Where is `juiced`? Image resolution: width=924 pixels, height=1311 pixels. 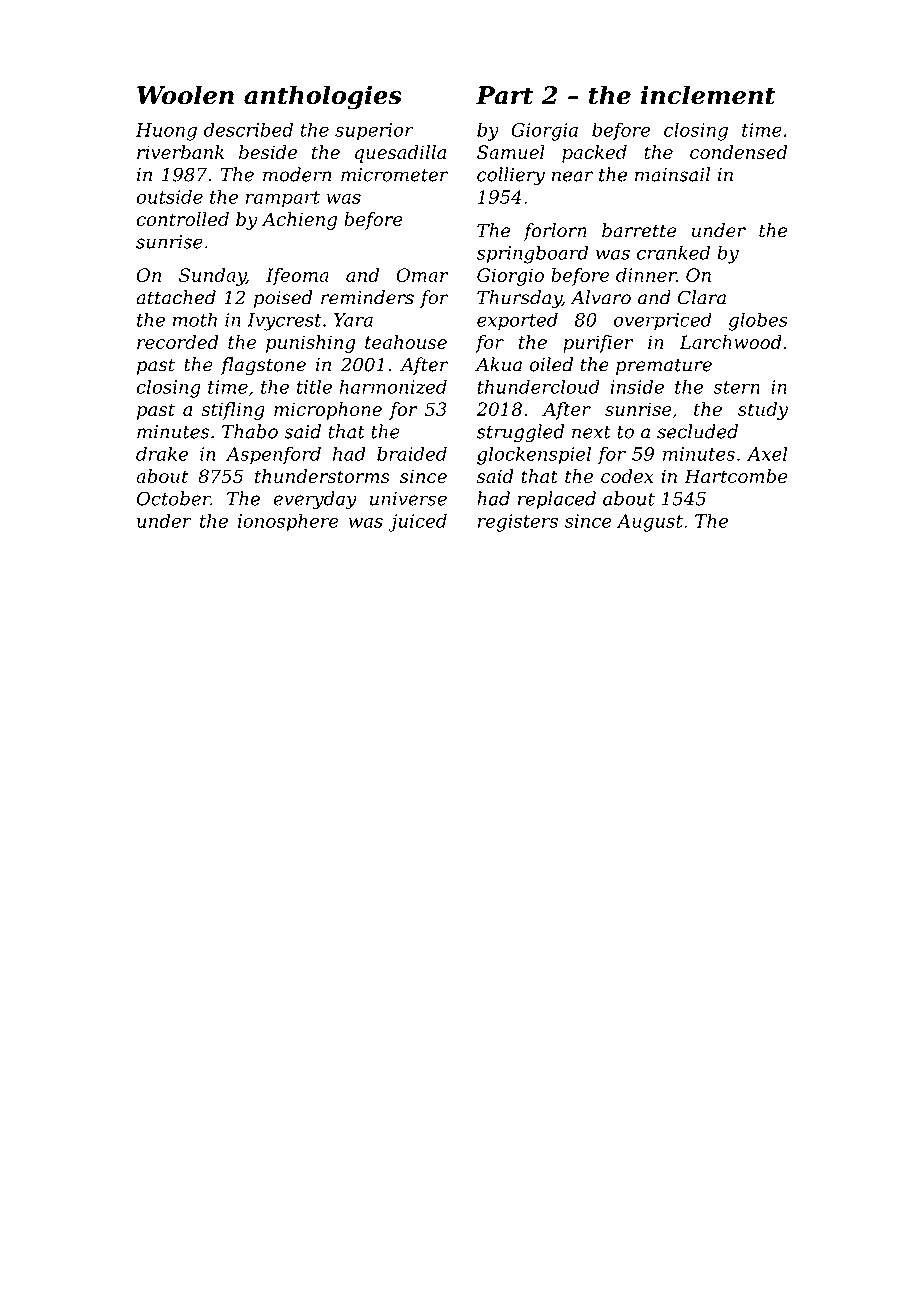 juiced is located at coordinates (417, 522).
